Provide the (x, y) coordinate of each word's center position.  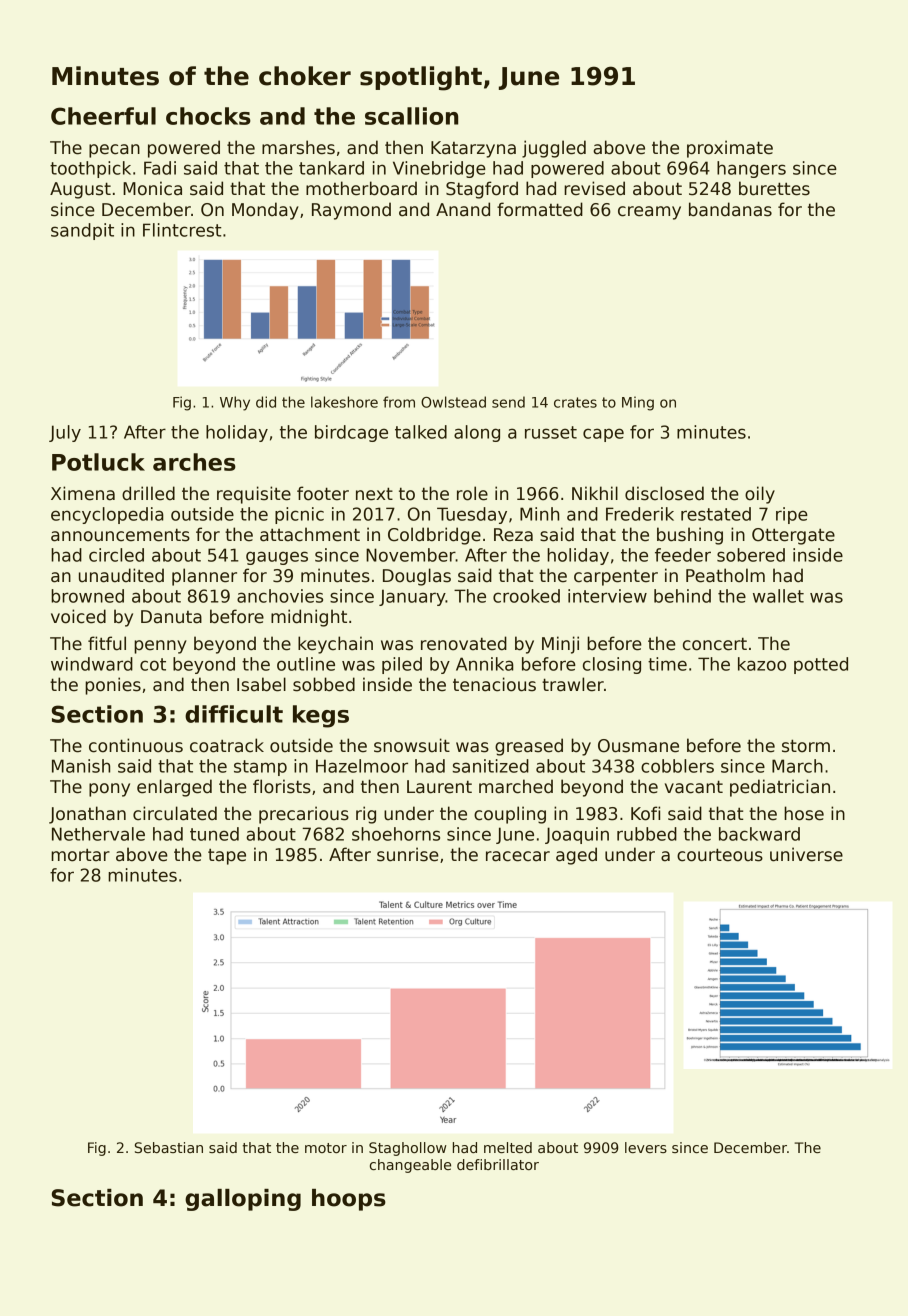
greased (529, 747)
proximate (730, 149)
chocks (208, 116)
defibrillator (498, 1164)
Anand (463, 209)
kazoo (762, 664)
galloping (243, 1200)
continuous (136, 745)
